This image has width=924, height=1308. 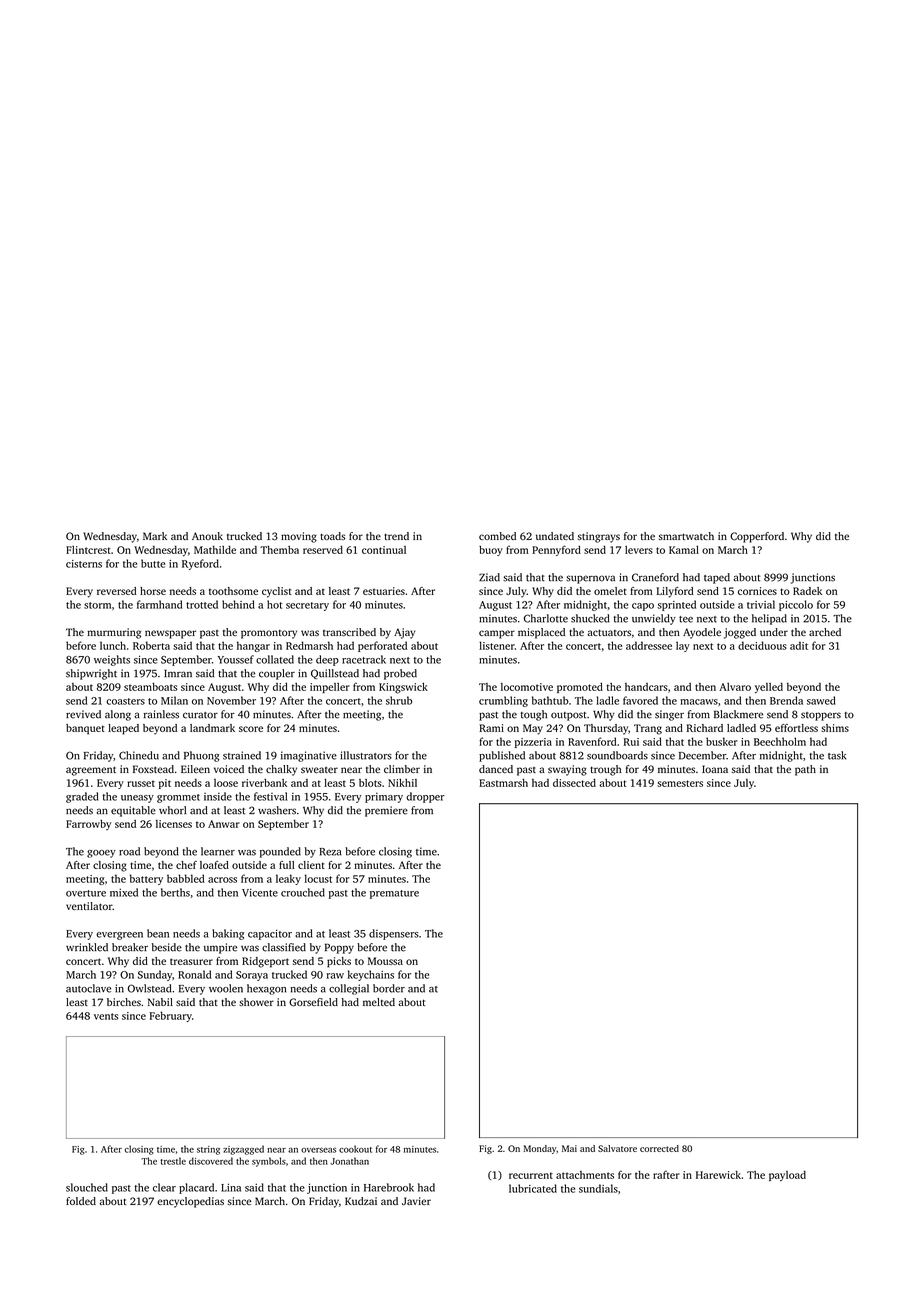 I want to click on cookout, so click(x=355, y=1149).
